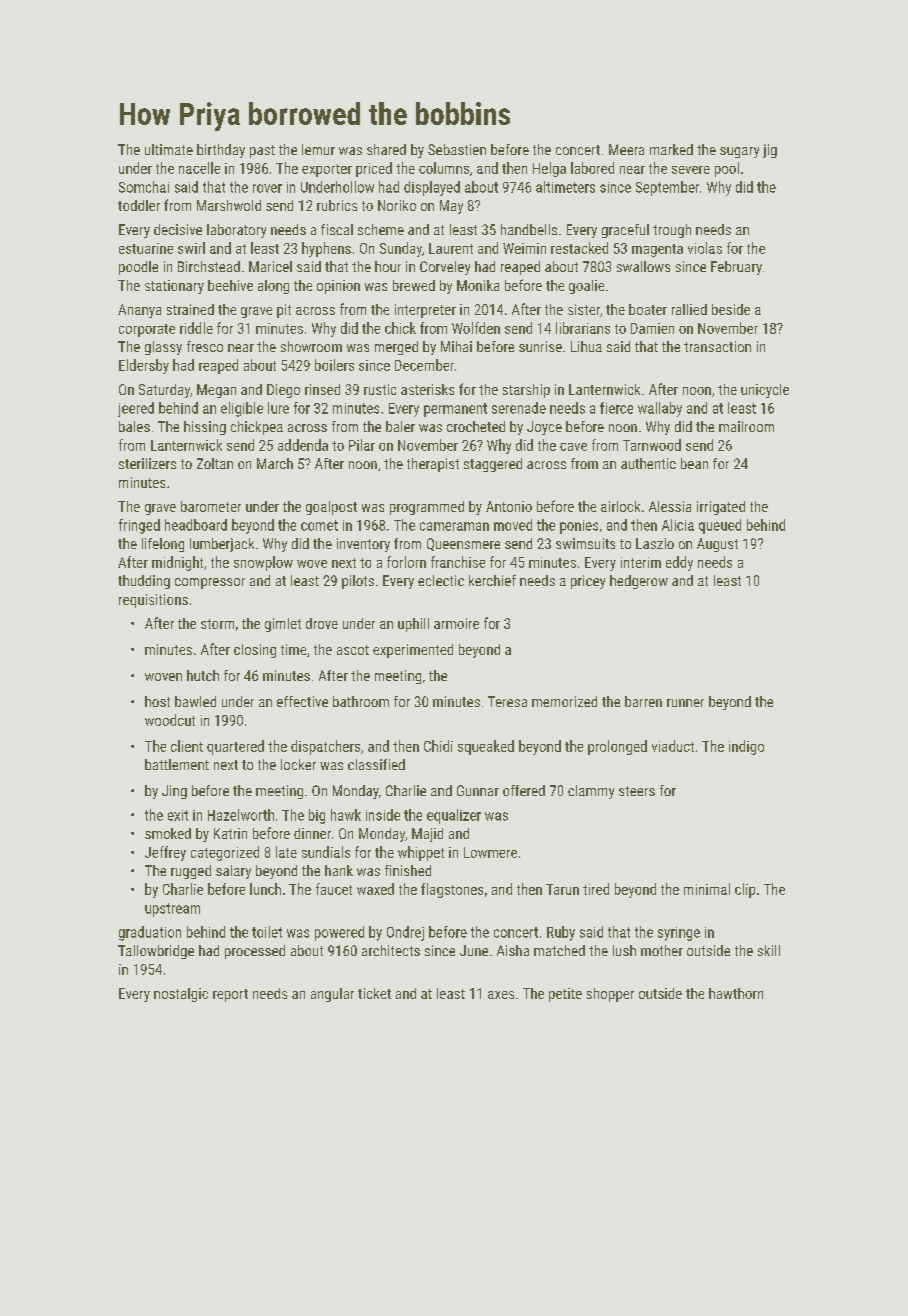 Image resolution: width=908 pixels, height=1316 pixels. What do you see at coordinates (689, 309) in the image?
I see `rallied` at bounding box center [689, 309].
